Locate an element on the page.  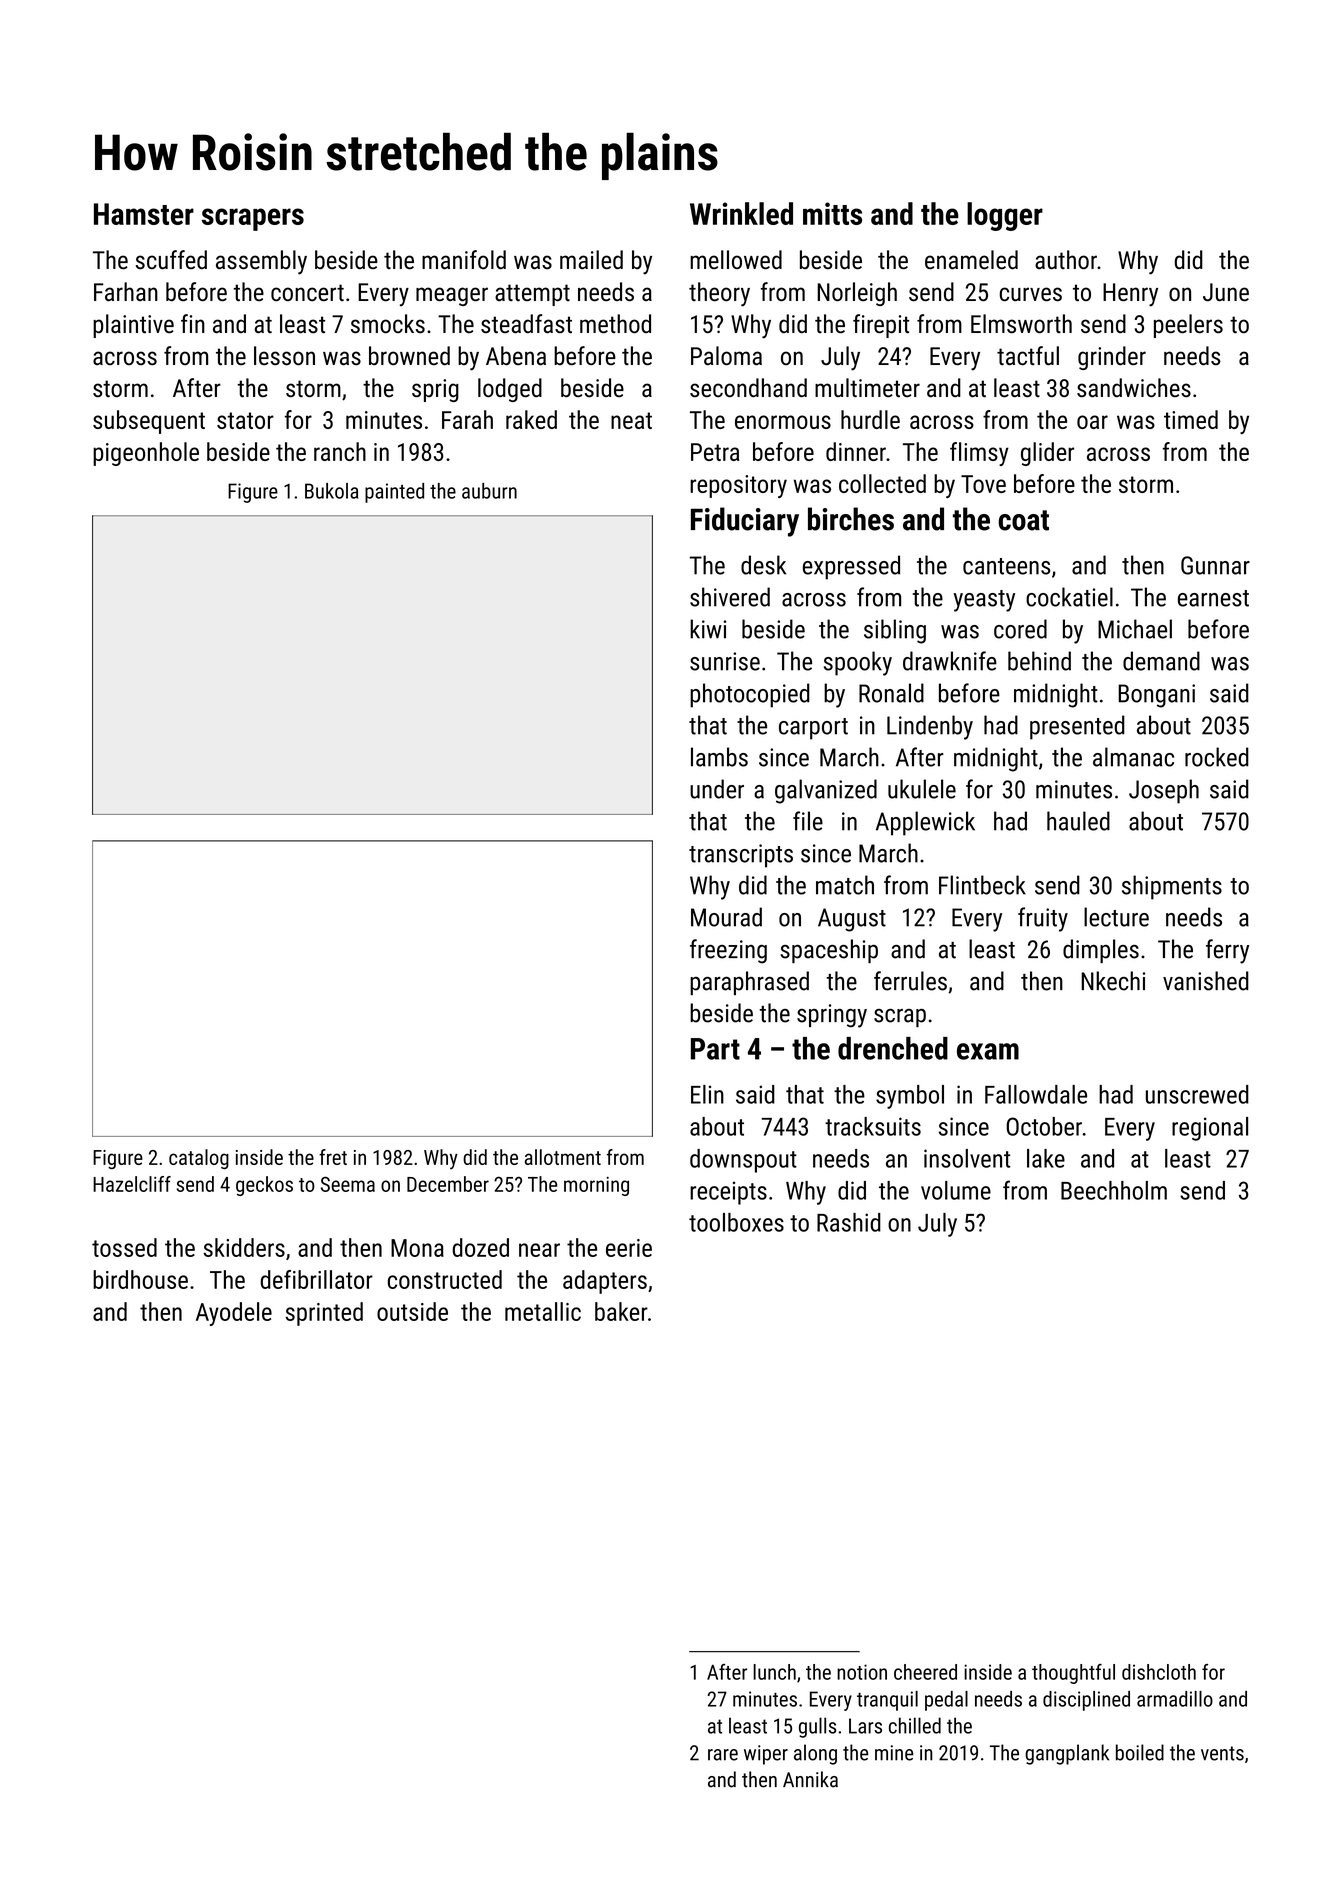
concert is located at coordinates (307, 293).
